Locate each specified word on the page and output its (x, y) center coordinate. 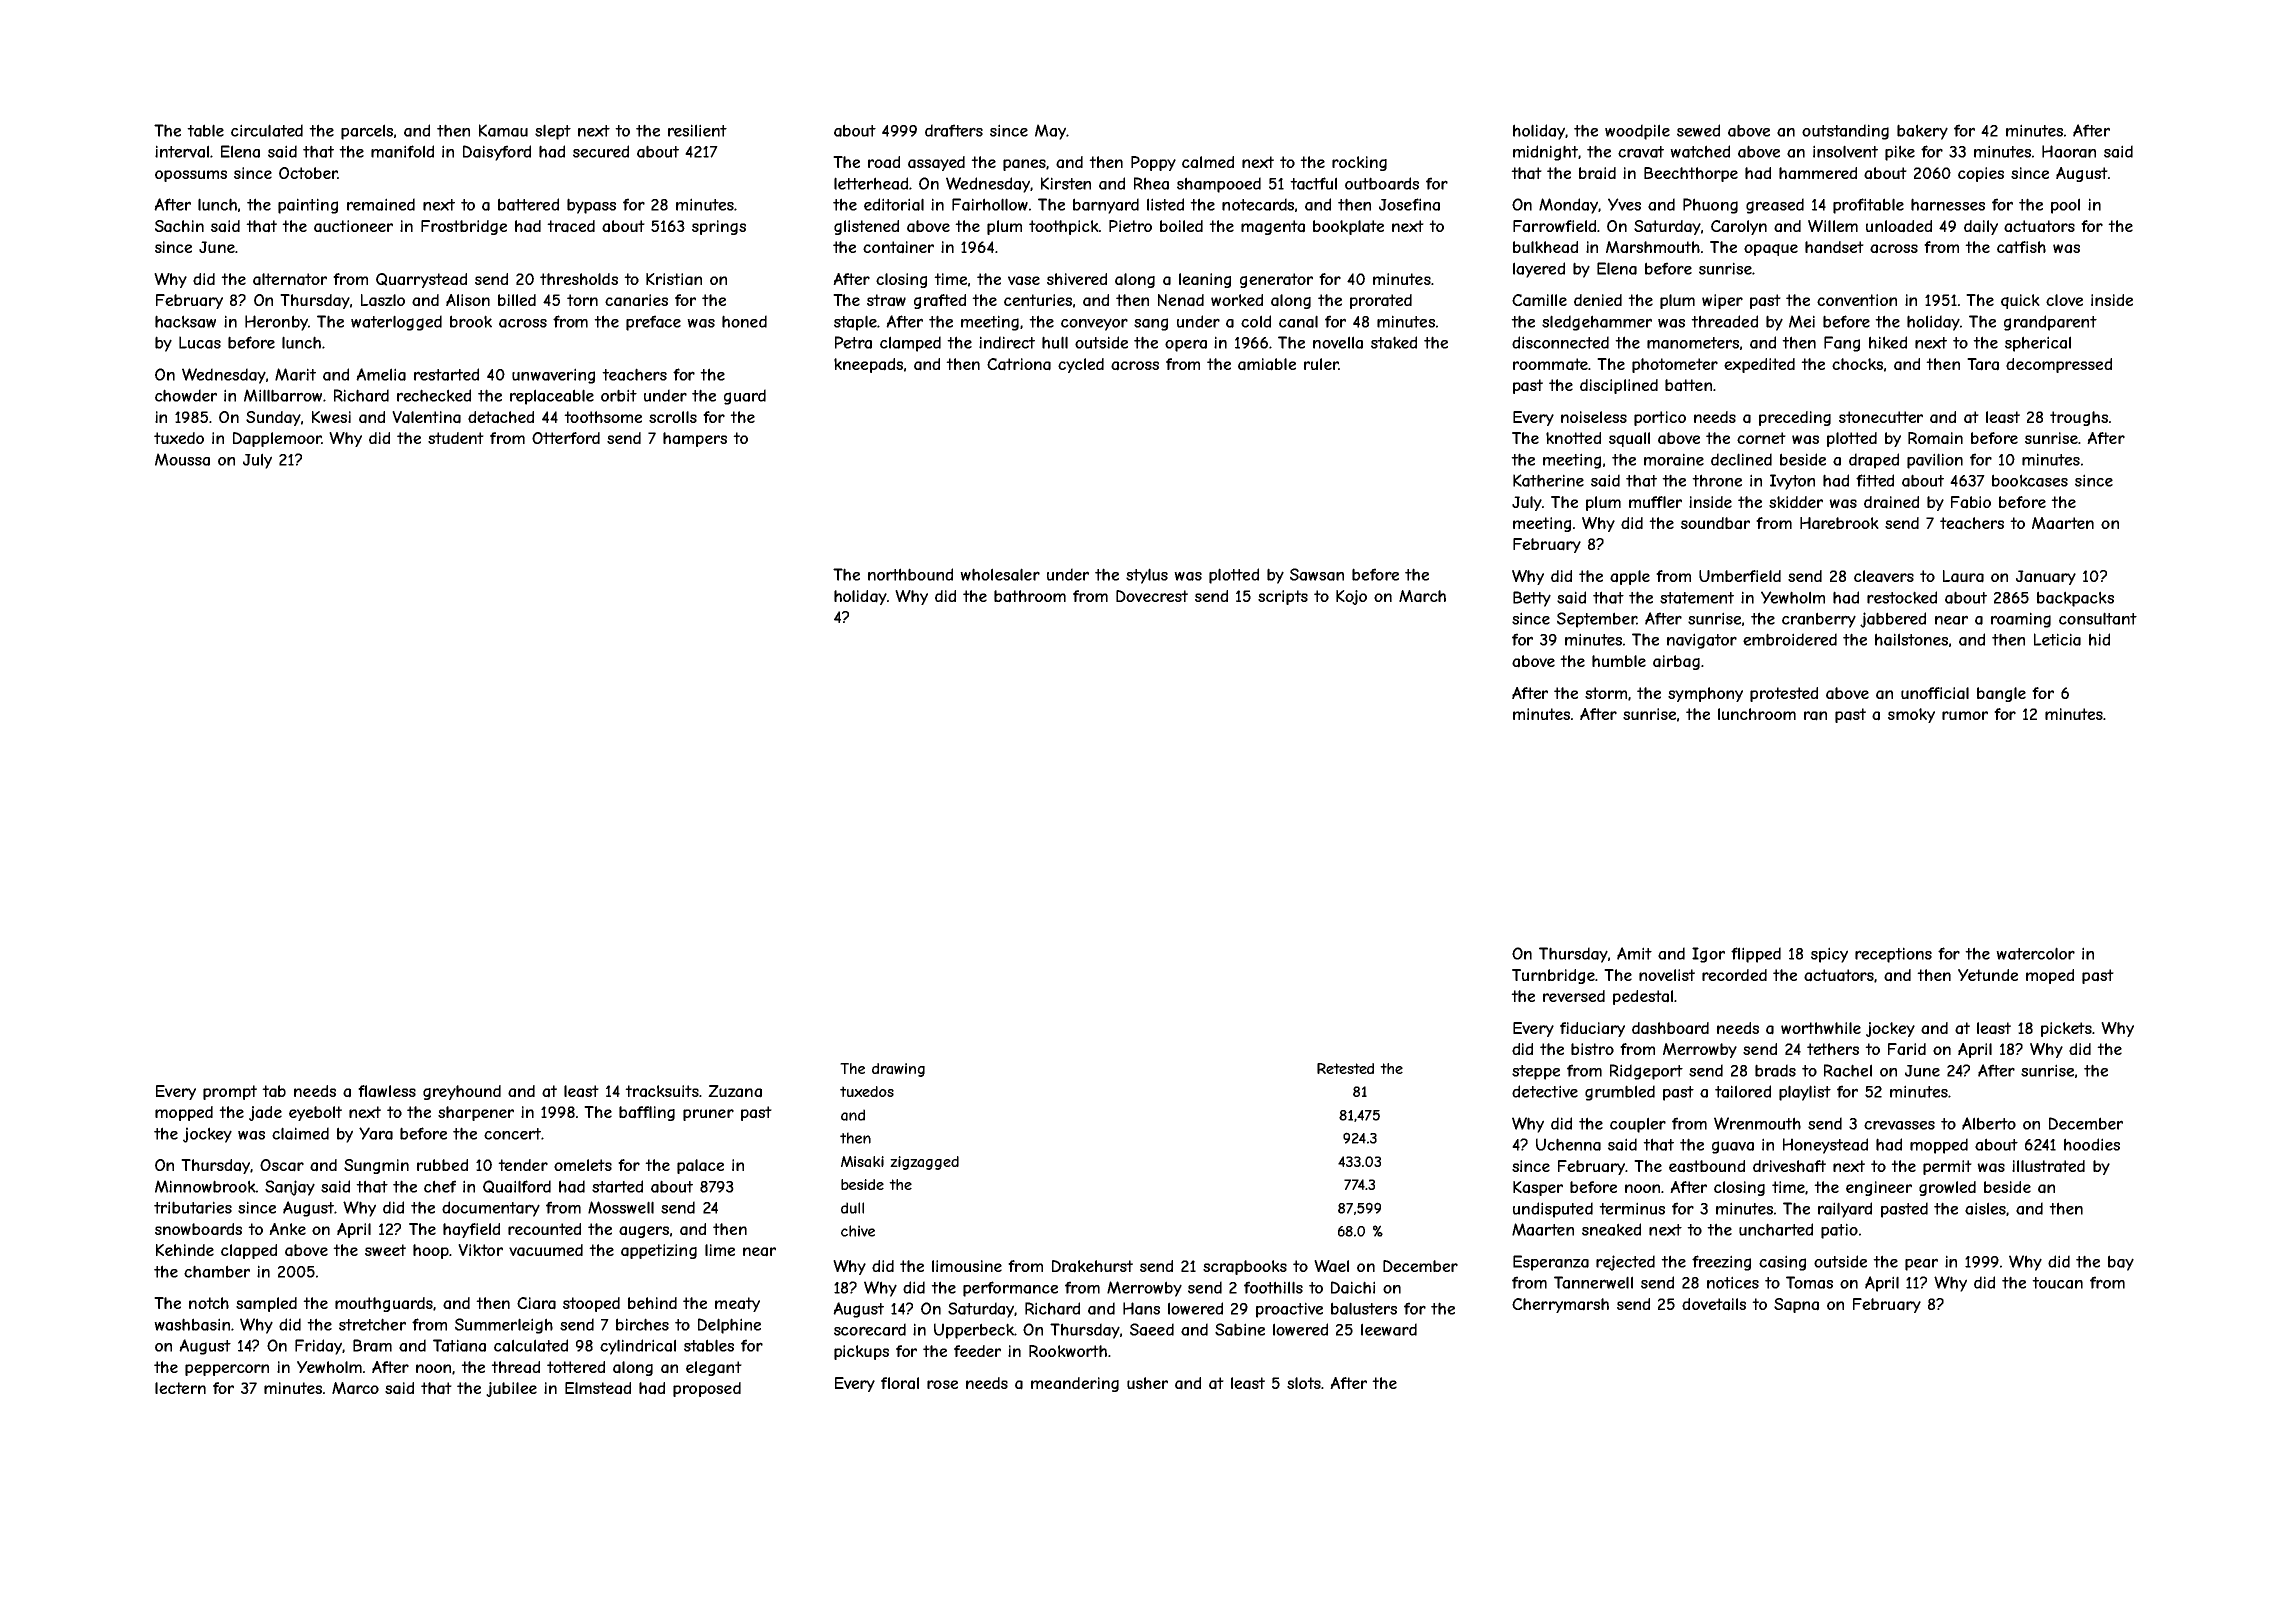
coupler (1638, 1125)
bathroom (1030, 596)
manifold (402, 151)
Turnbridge (1554, 976)
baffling (647, 1113)
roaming (2021, 620)
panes (1025, 165)
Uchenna (1568, 1144)
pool (2065, 206)
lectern (180, 1388)
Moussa (182, 459)
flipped (1756, 955)
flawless (387, 1091)
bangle (2001, 694)
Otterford (566, 438)
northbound (910, 574)
